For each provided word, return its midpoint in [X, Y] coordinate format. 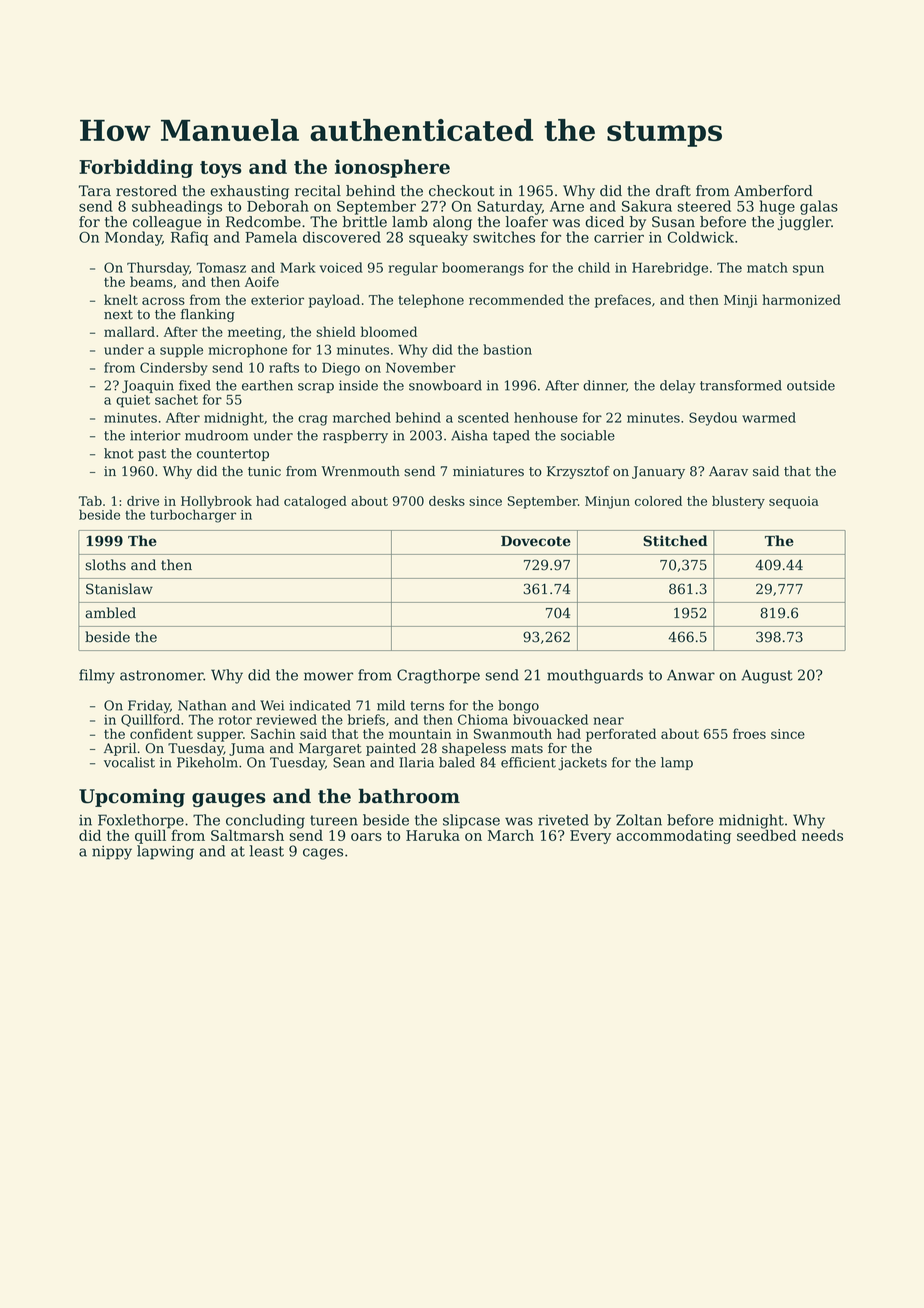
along [452, 223]
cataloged [315, 502]
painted [391, 749]
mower [328, 676]
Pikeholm [207, 762]
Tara [95, 191]
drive [143, 501]
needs [822, 835]
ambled [110, 613]
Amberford [773, 191]
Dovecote [536, 541]
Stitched [675, 541]
